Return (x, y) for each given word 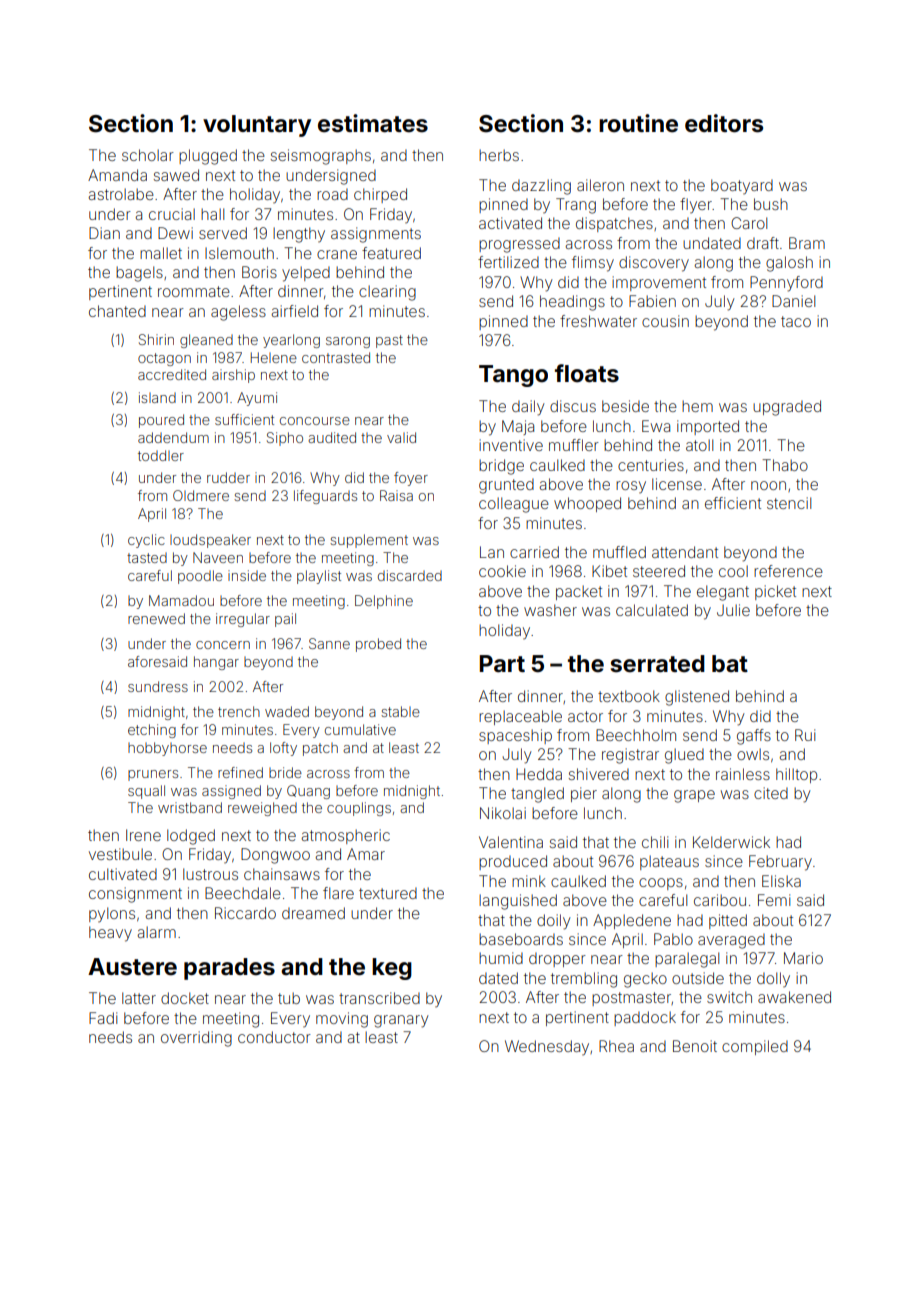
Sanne (329, 643)
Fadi (103, 1018)
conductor (274, 1037)
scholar (148, 155)
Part (502, 664)
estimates (373, 123)
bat (730, 663)
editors (724, 123)
